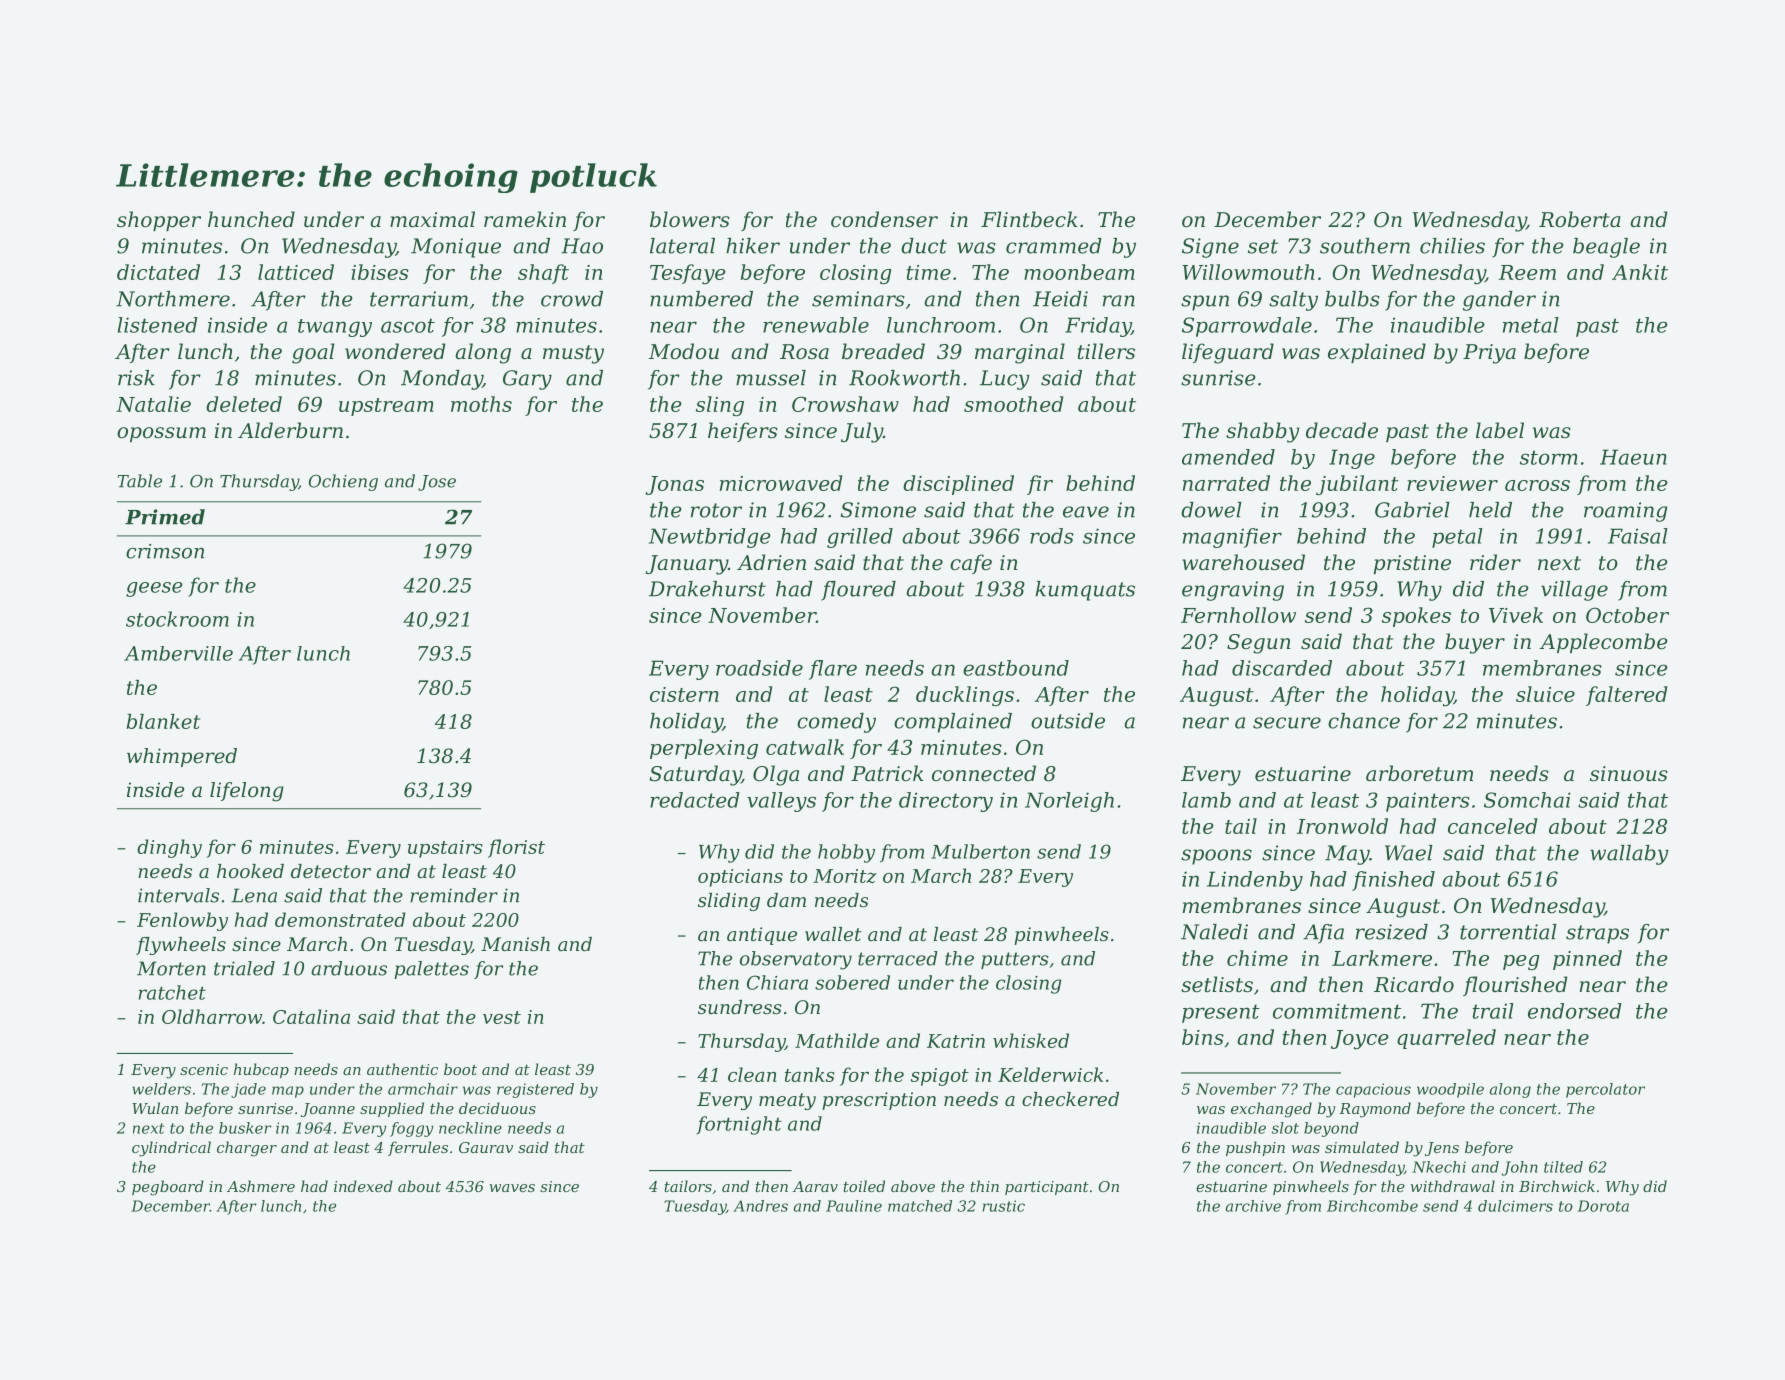 This screenshot has height=1380, width=1785. Describe the element at coordinates (331, 871) in the screenshot. I see `detector` at that location.
